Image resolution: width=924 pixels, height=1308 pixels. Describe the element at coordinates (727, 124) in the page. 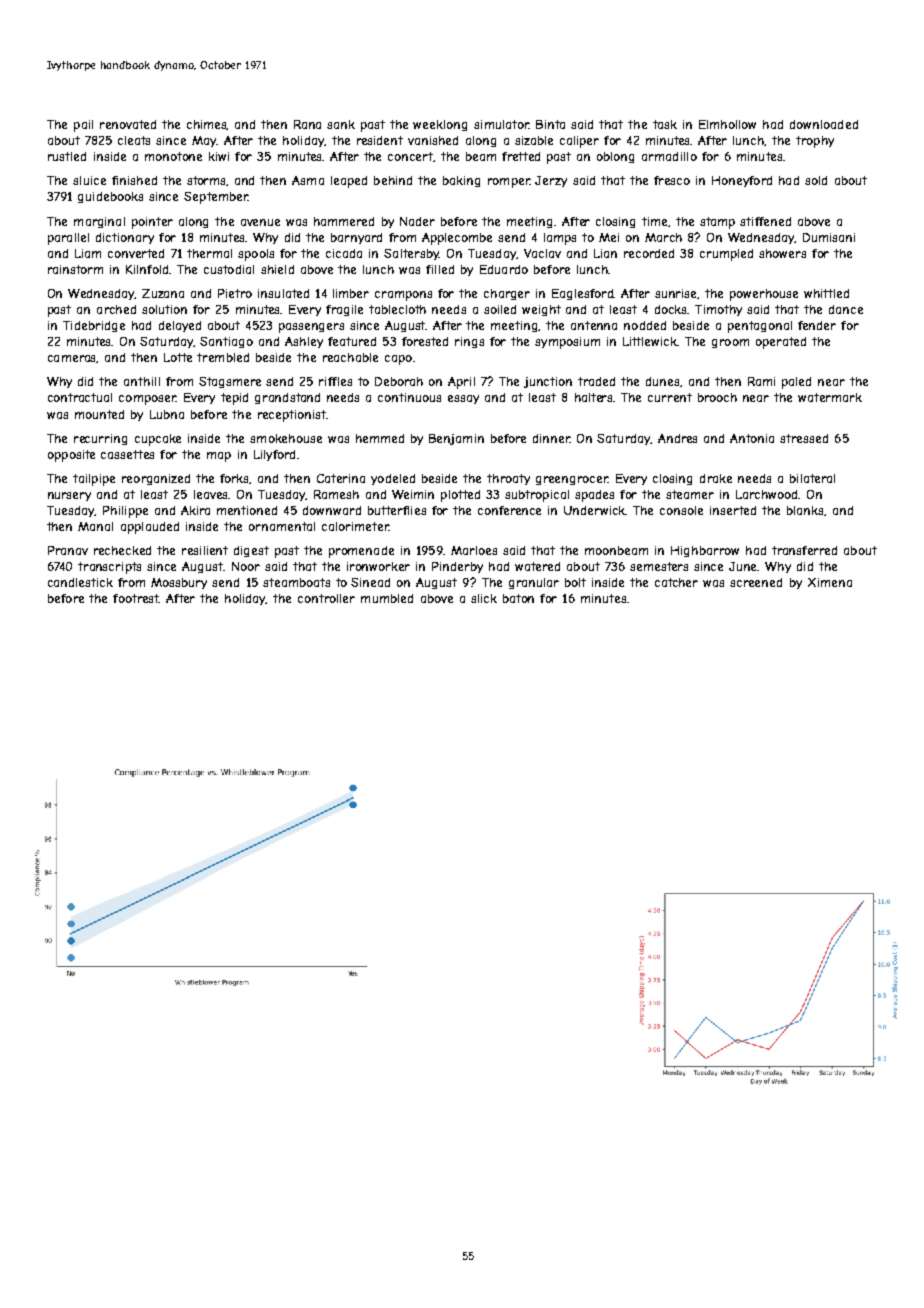

I see `Elmhollow` at that location.
